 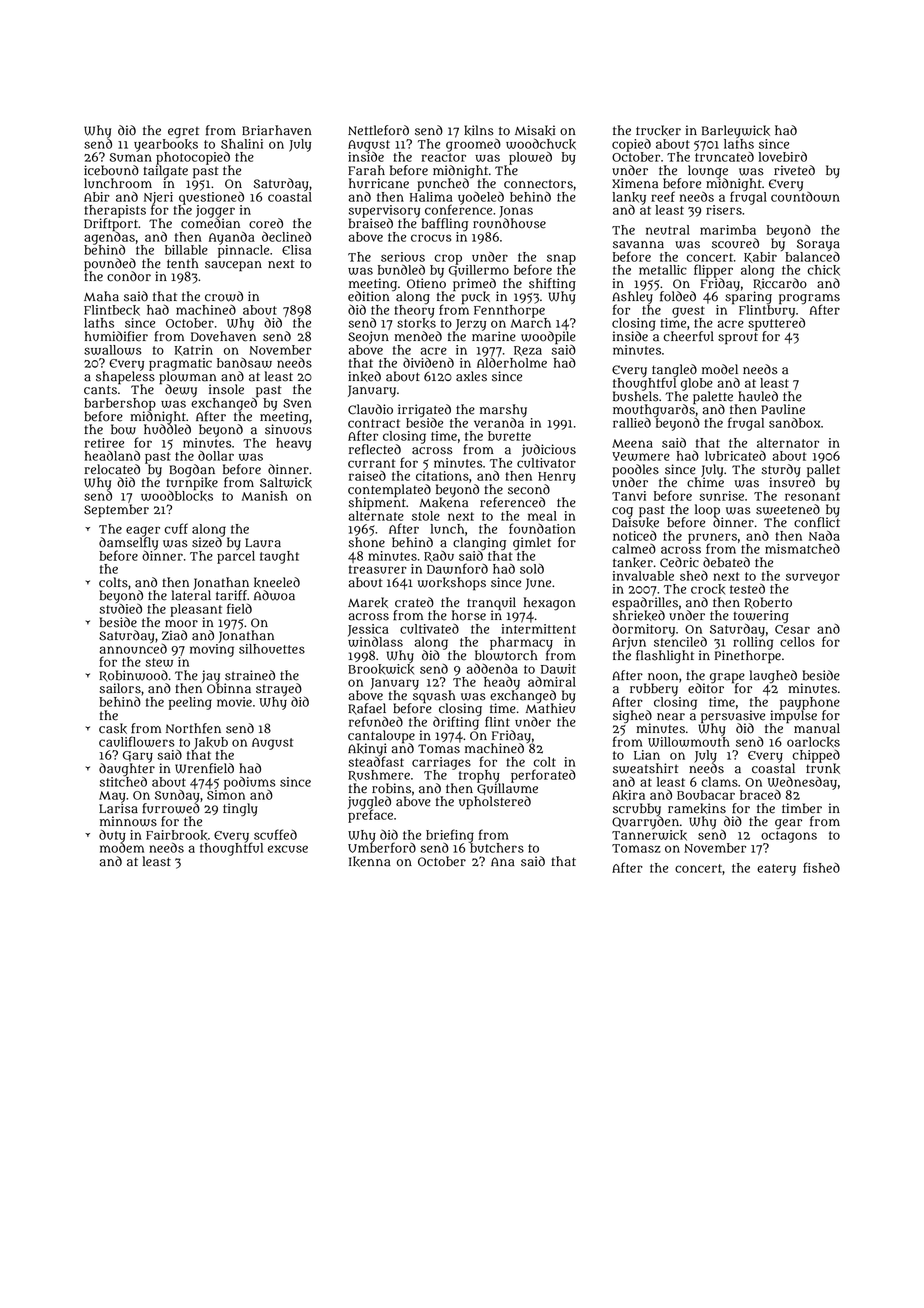 What do you see at coordinates (481, 198) in the screenshot?
I see `yodeled` at bounding box center [481, 198].
